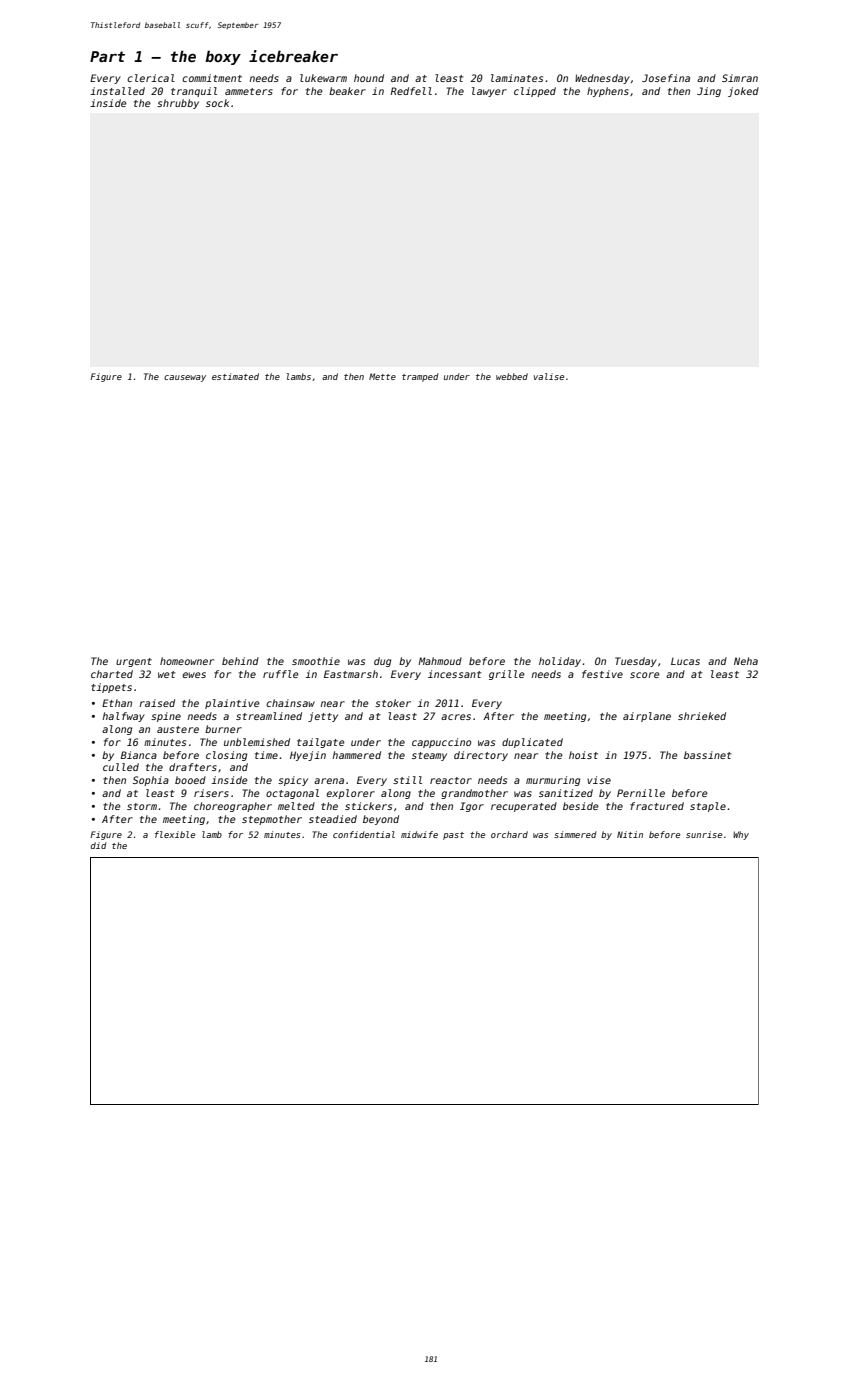 The image size is (849, 1400). I want to click on shrubby, so click(178, 104).
